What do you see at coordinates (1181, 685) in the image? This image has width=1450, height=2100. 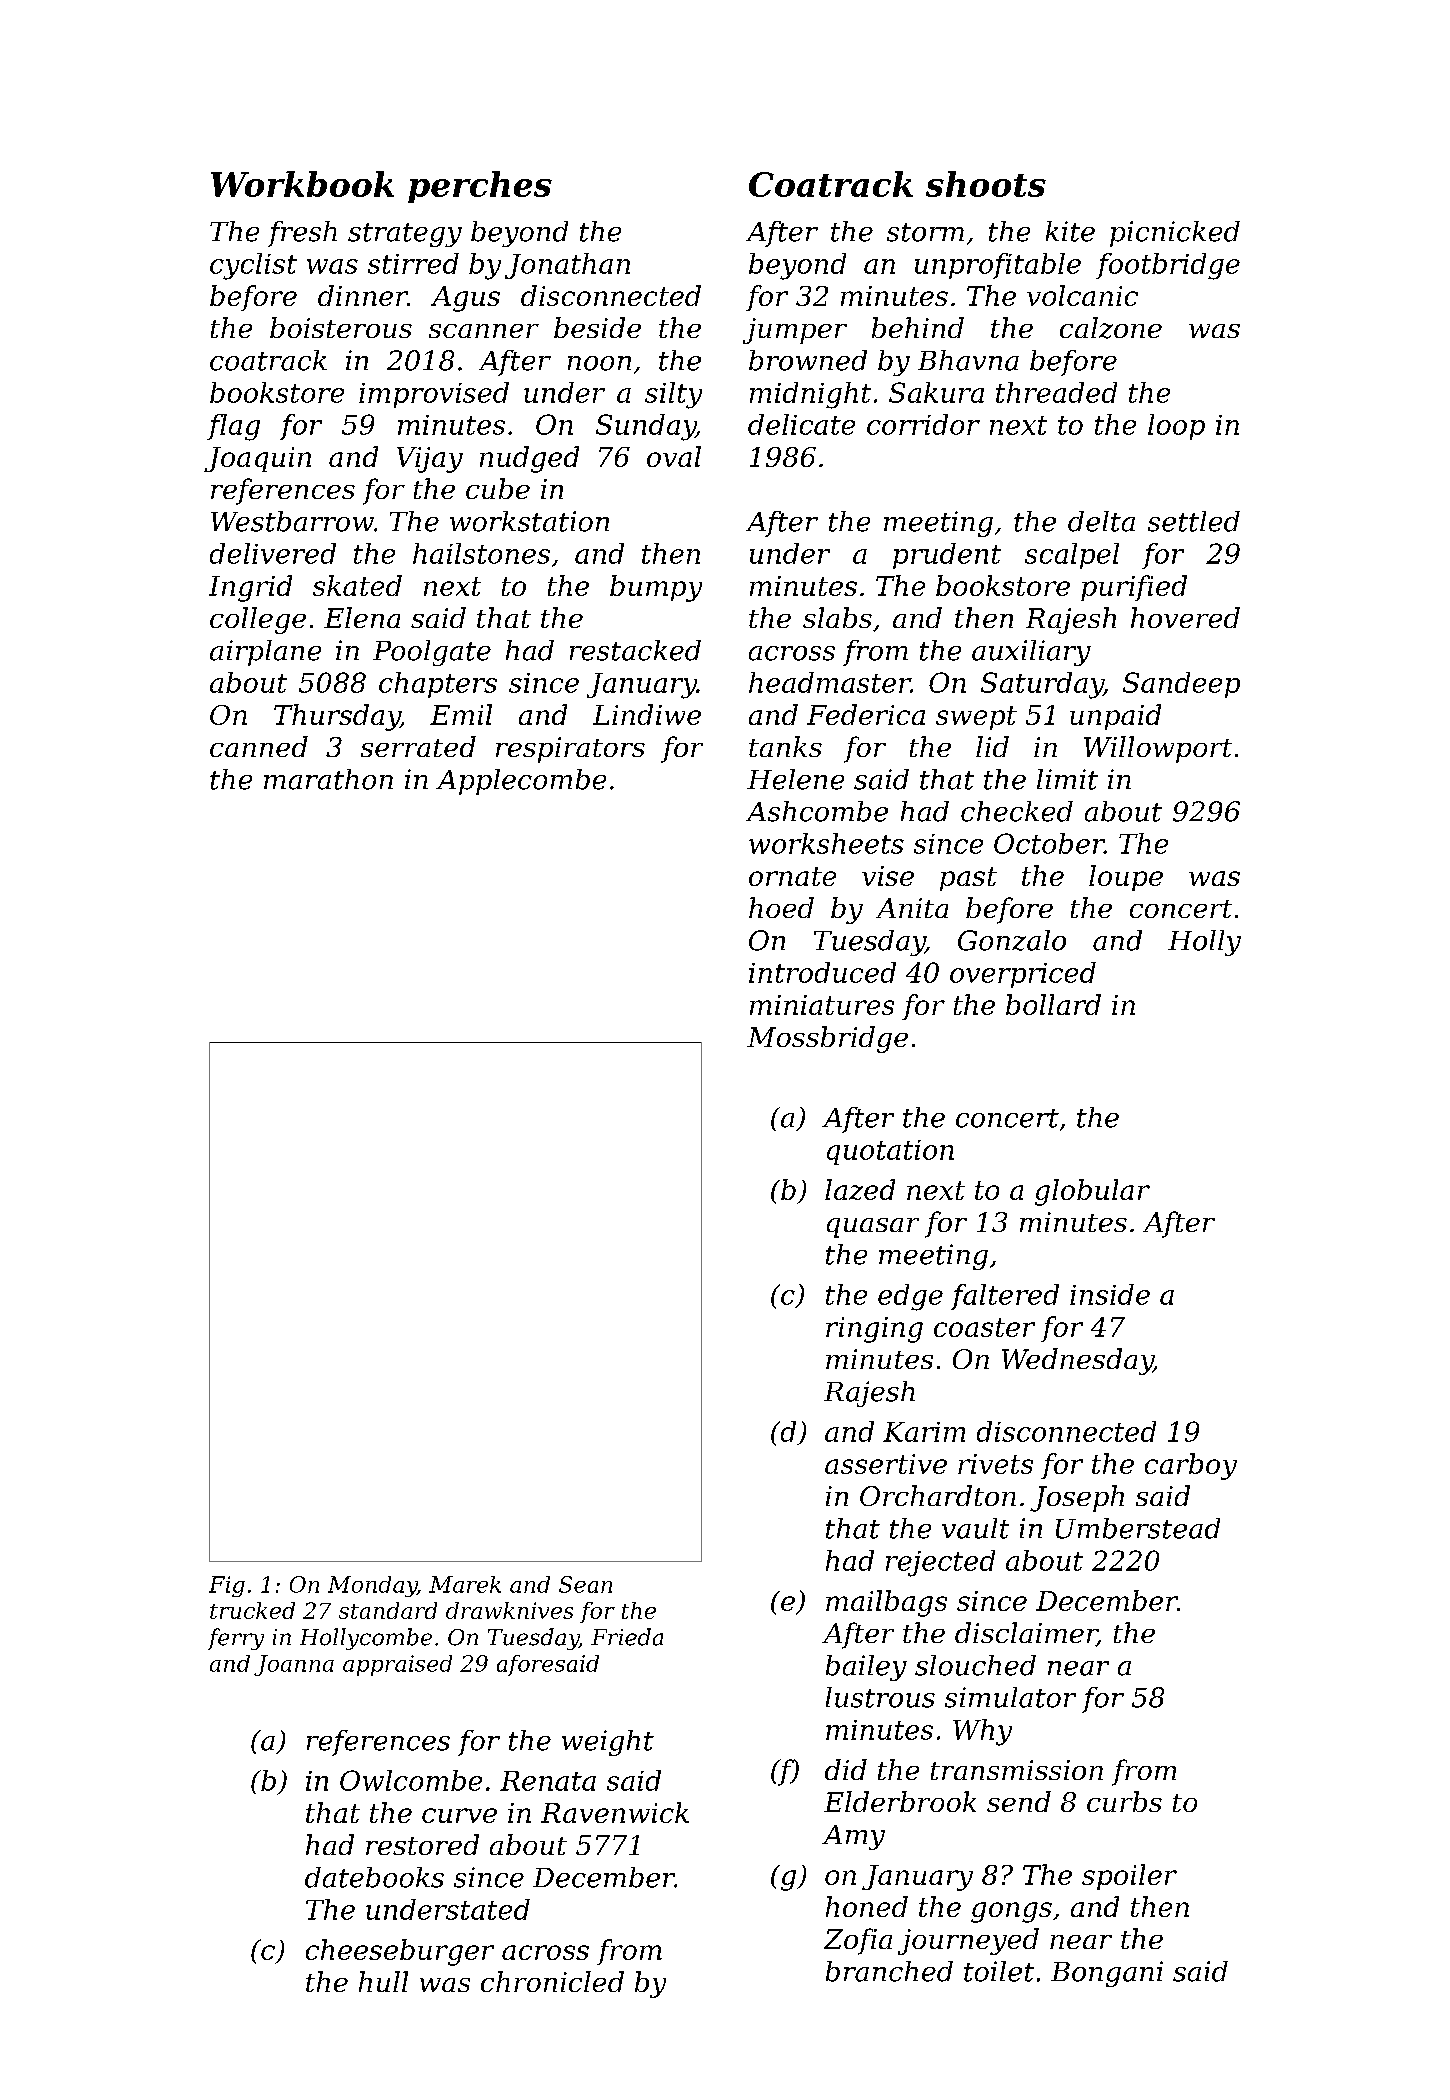 I see `Sandeep` at bounding box center [1181, 685].
